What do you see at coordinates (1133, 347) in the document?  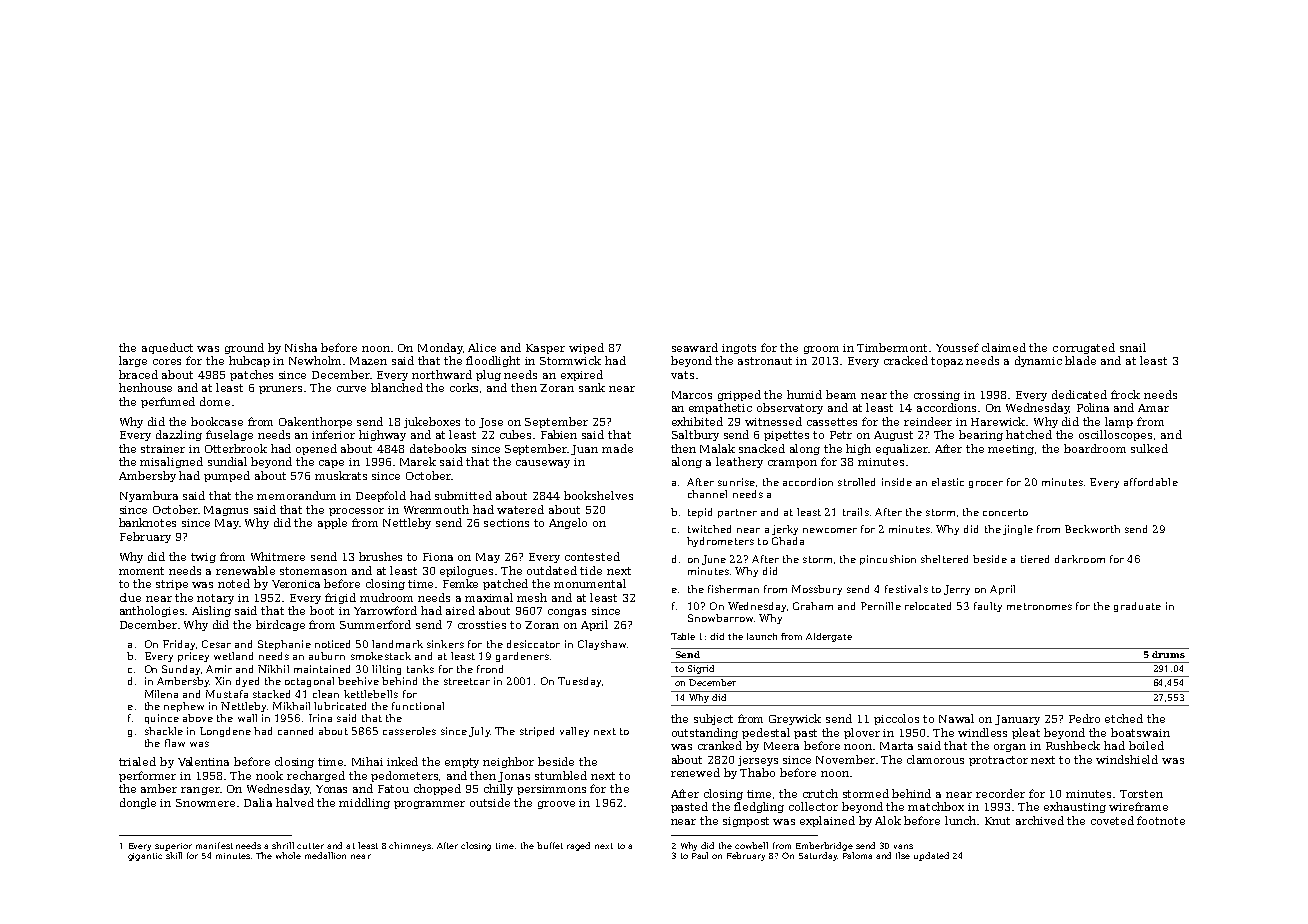 I see `snail` at bounding box center [1133, 347].
